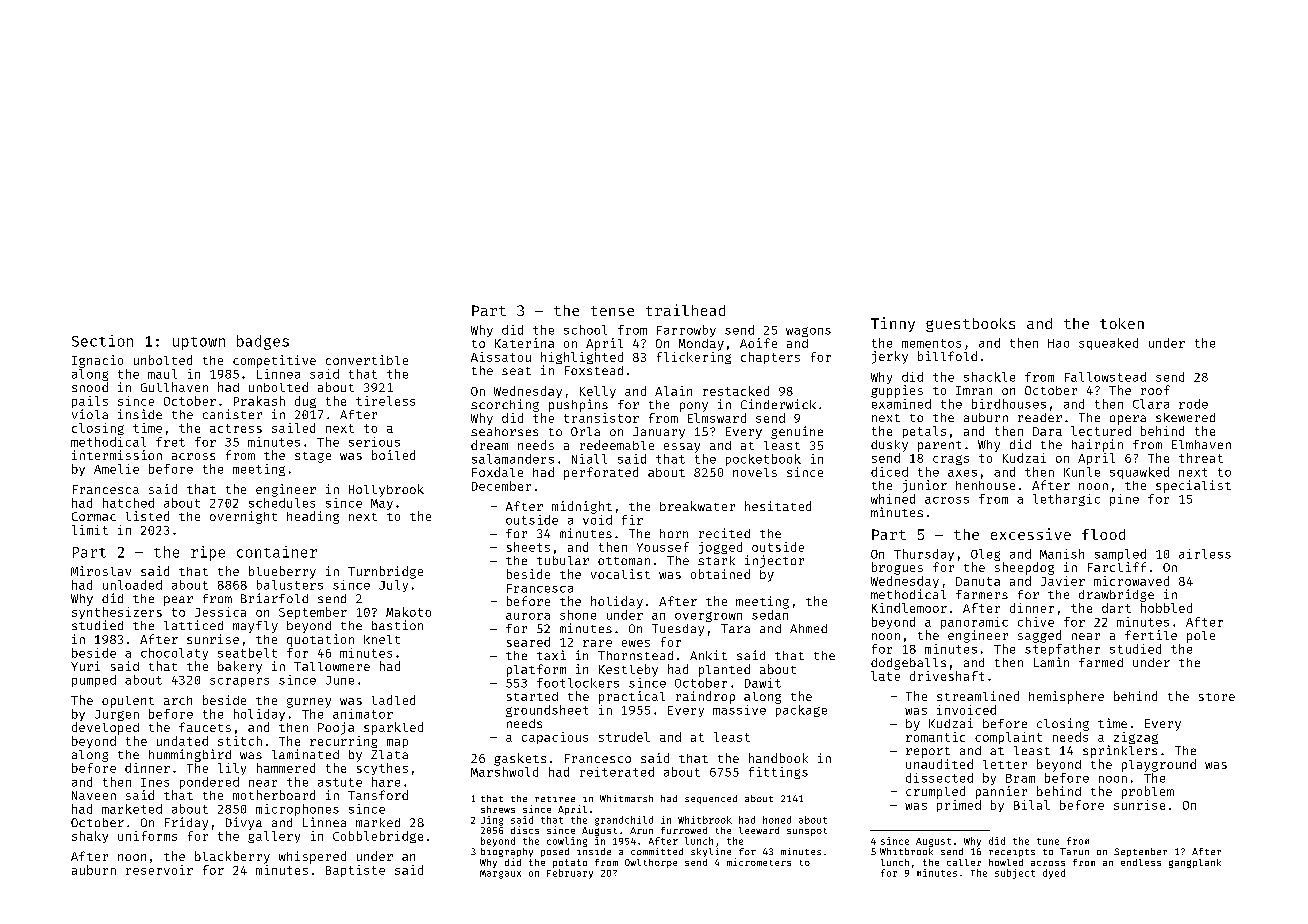  What do you see at coordinates (102, 341) in the document?
I see `Section` at bounding box center [102, 341].
